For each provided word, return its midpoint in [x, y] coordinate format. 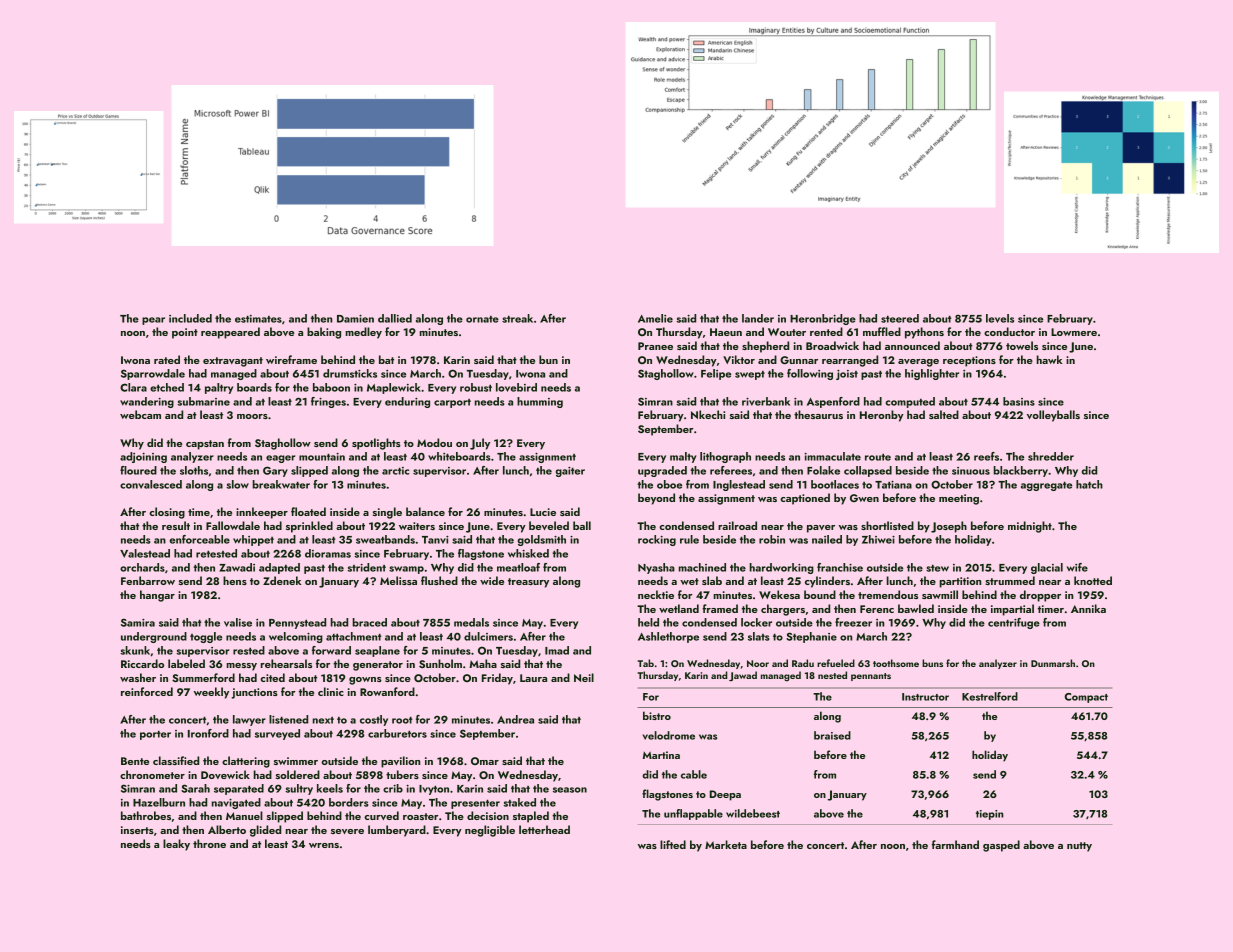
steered [900, 318]
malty [683, 457]
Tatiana [893, 485]
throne [209, 843]
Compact [1086, 698]
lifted [673, 844]
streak [517, 318]
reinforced [147, 691]
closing [167, 513]
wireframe [291, 359]
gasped [1001, 846]
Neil [584, 677]
